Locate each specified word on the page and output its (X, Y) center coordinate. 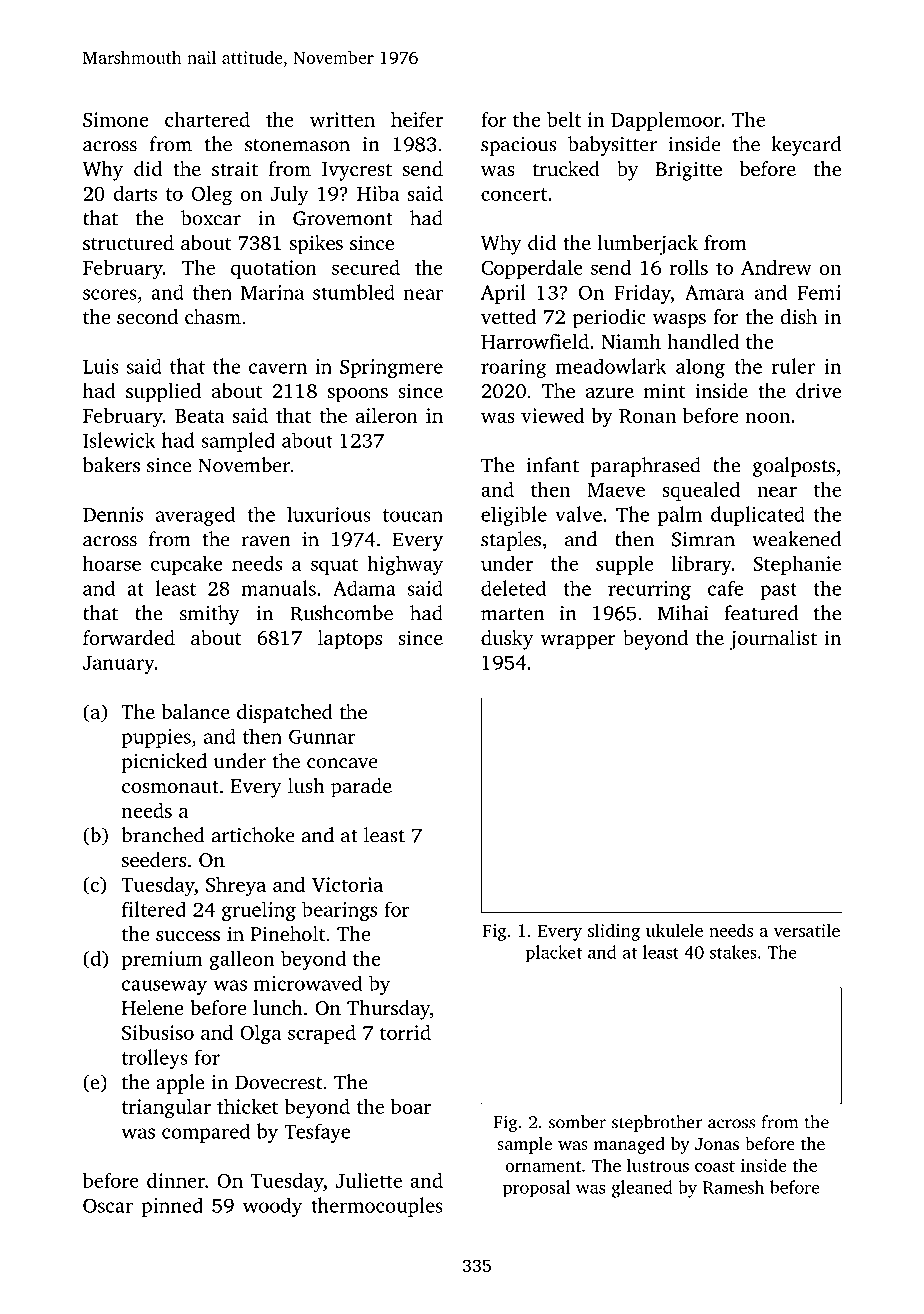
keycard (806, 146)
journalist (773, 640)
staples (511, 541)
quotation (274, 269)
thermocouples (377, 1207)
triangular (166, 1109)
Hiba (378, 193)
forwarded (129, 637)
